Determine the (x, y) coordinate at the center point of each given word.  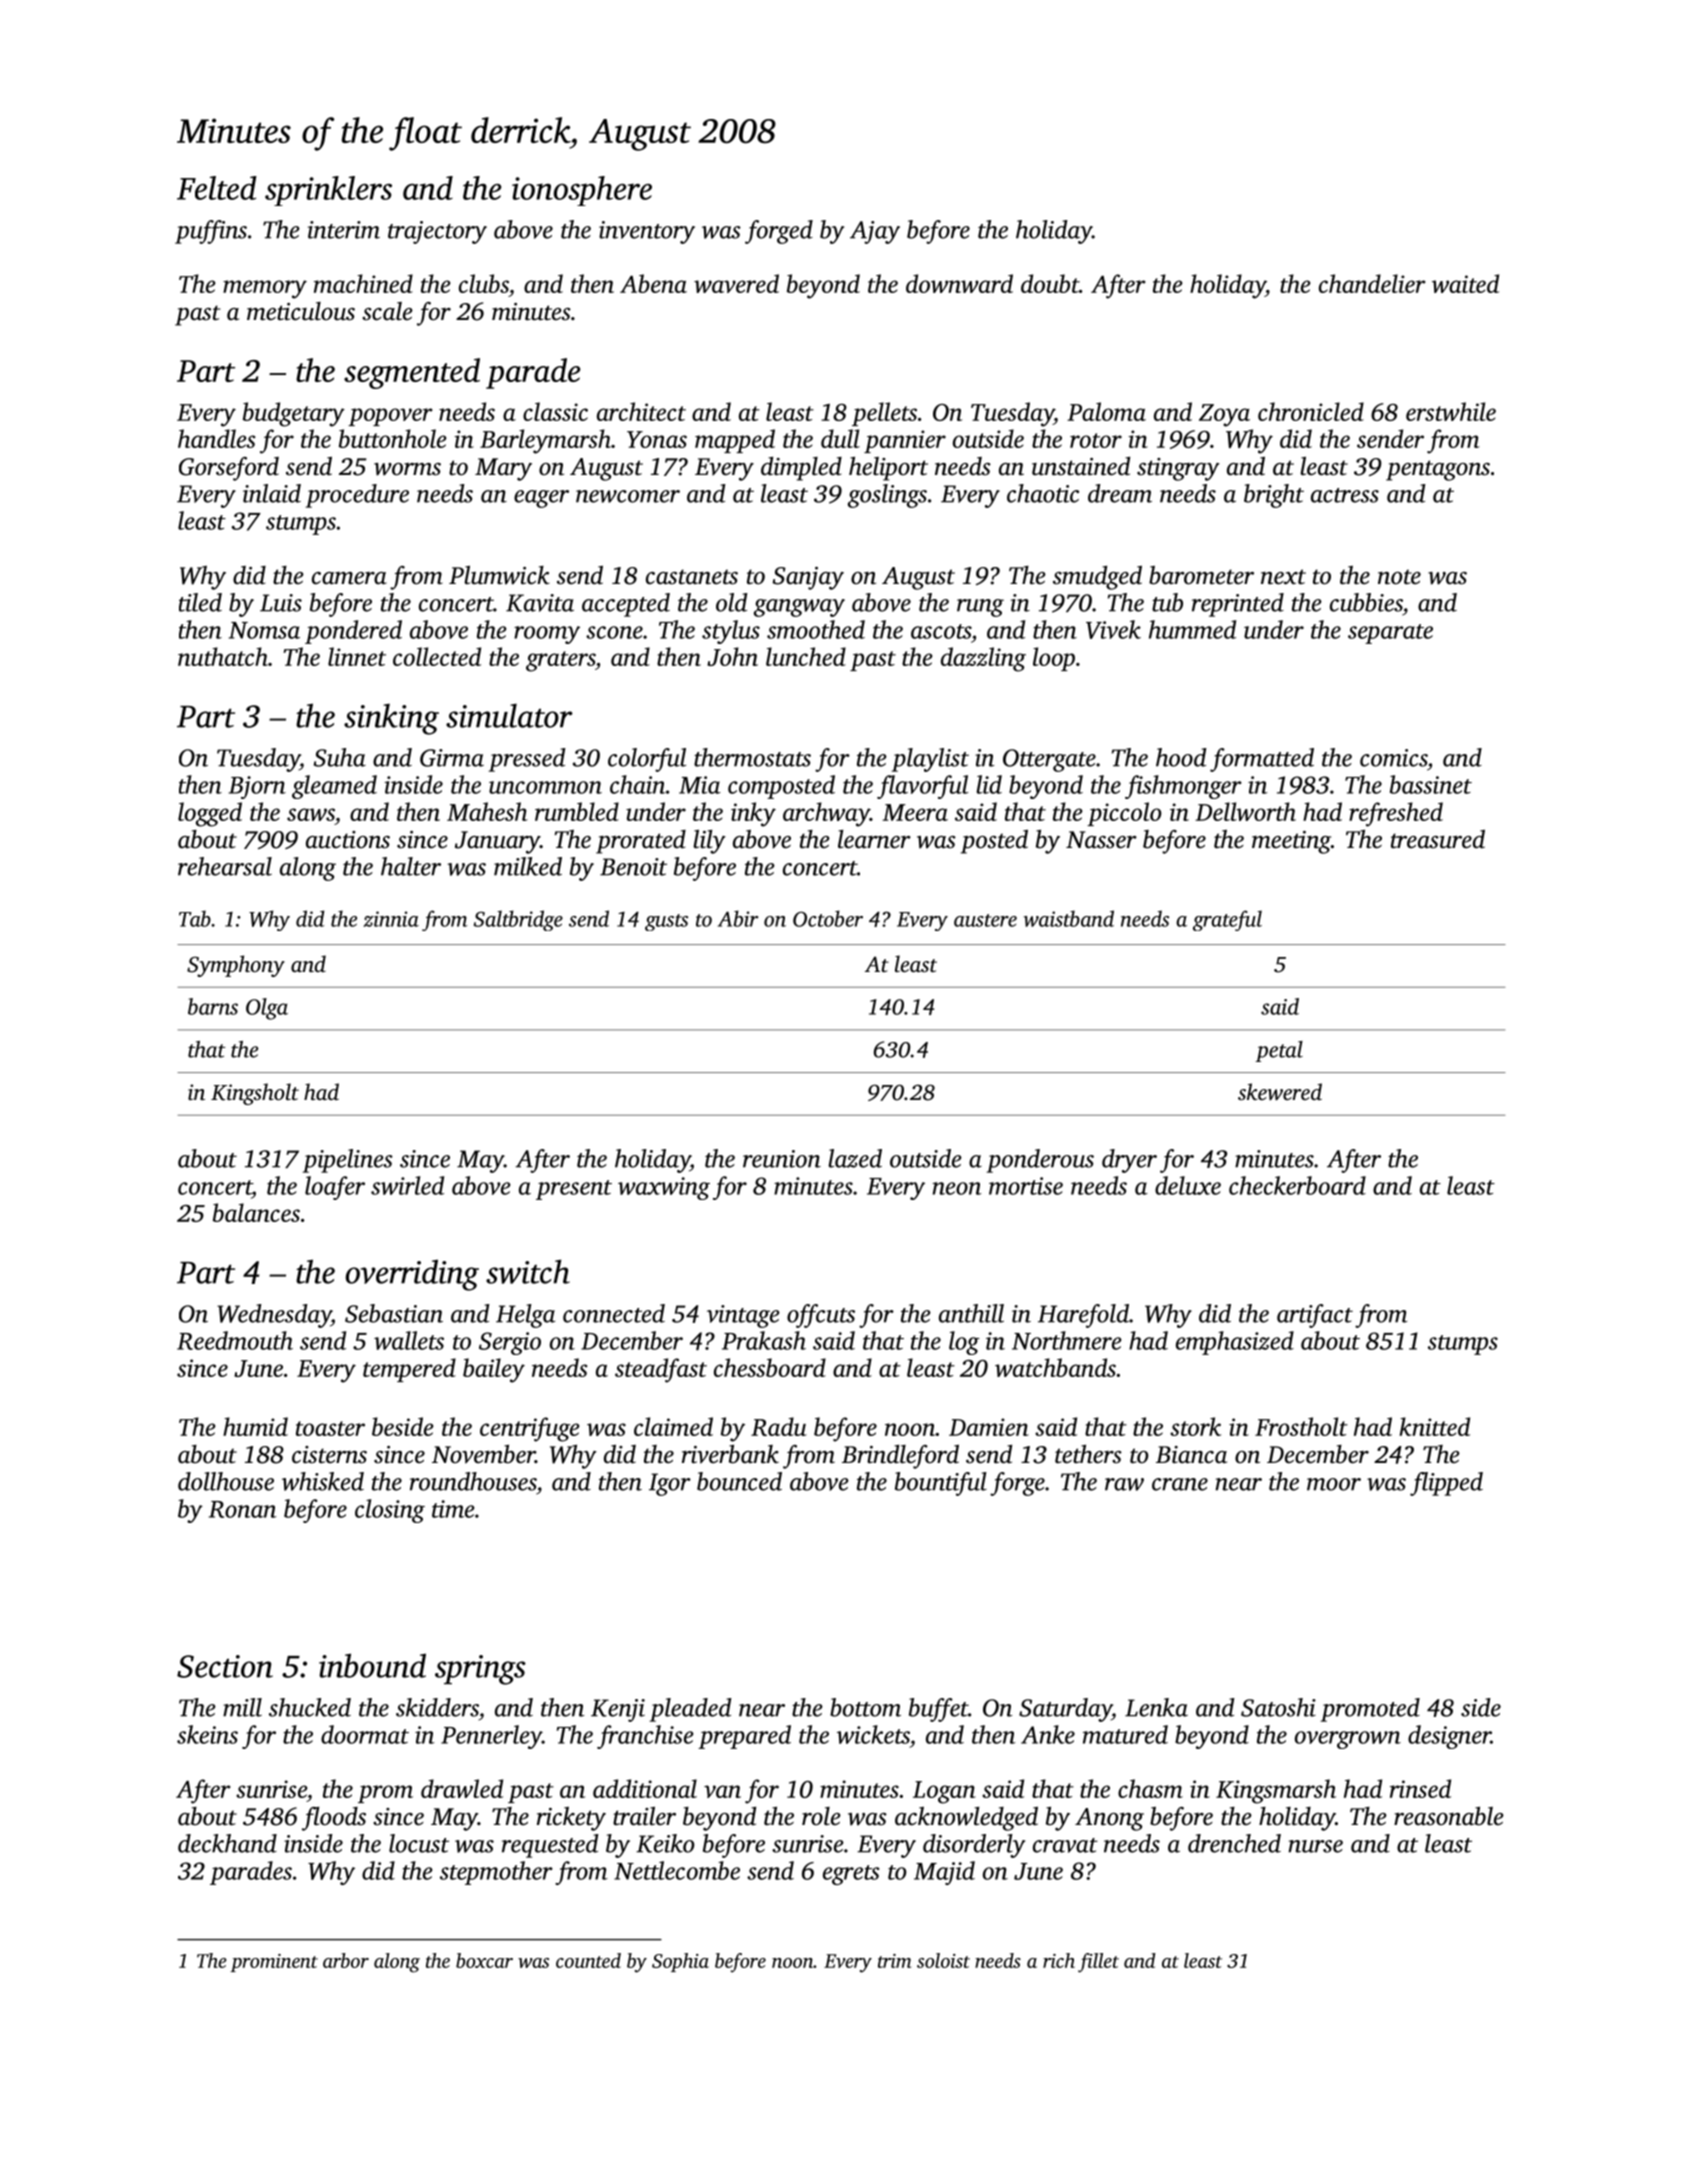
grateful (1227, 920)
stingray (1178, 469)
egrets (851, 1875)
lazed (855, 1158)
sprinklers (328, 191)
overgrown (1348, 1740)
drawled (462, 1788)
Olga (267, 1009)
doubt (1050, 283)
